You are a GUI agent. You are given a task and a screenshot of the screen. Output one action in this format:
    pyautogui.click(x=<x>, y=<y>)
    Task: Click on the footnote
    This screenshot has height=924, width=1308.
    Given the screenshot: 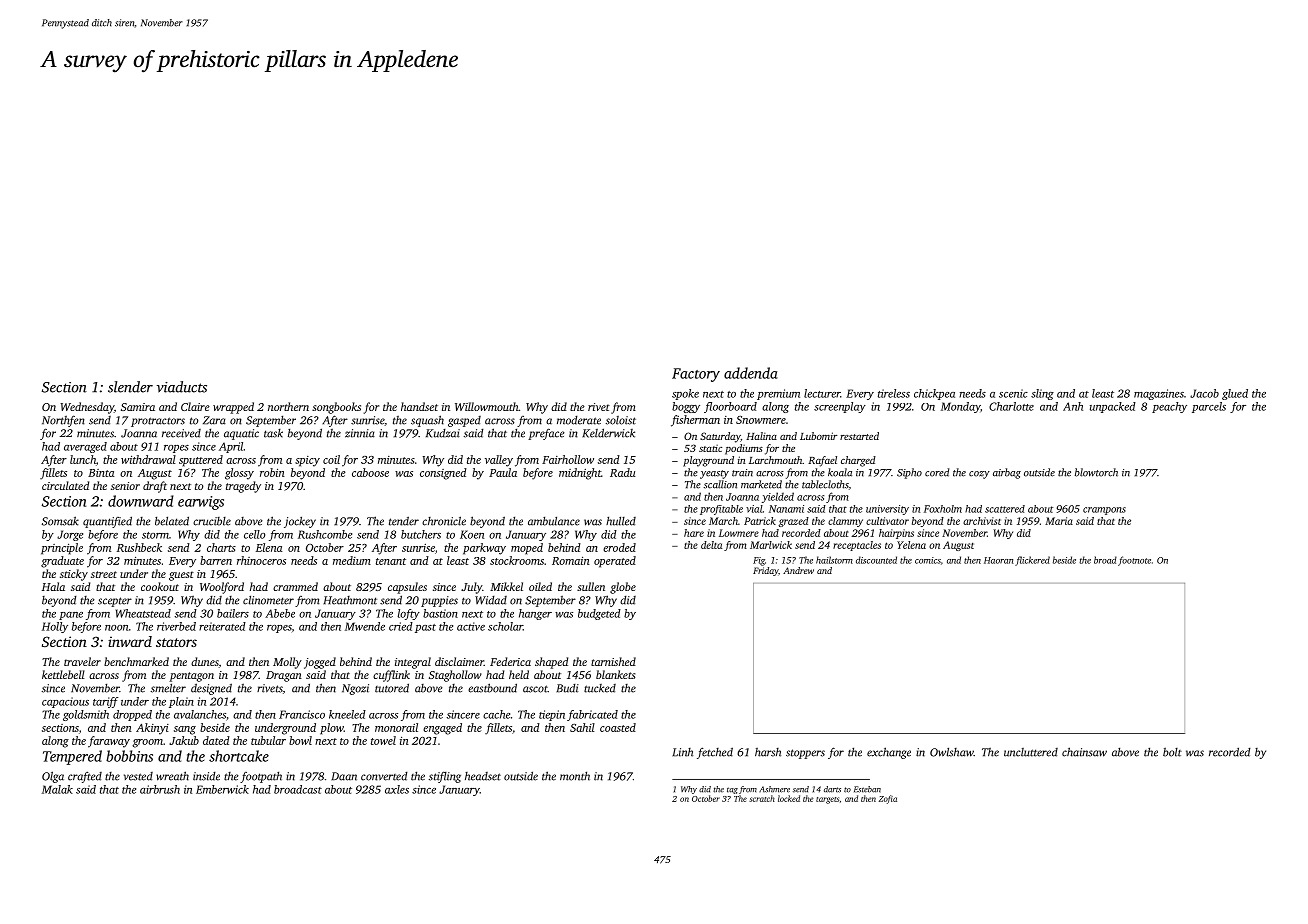 What is the action you would take?
    pyautogui.click(x=1134, y=561)
